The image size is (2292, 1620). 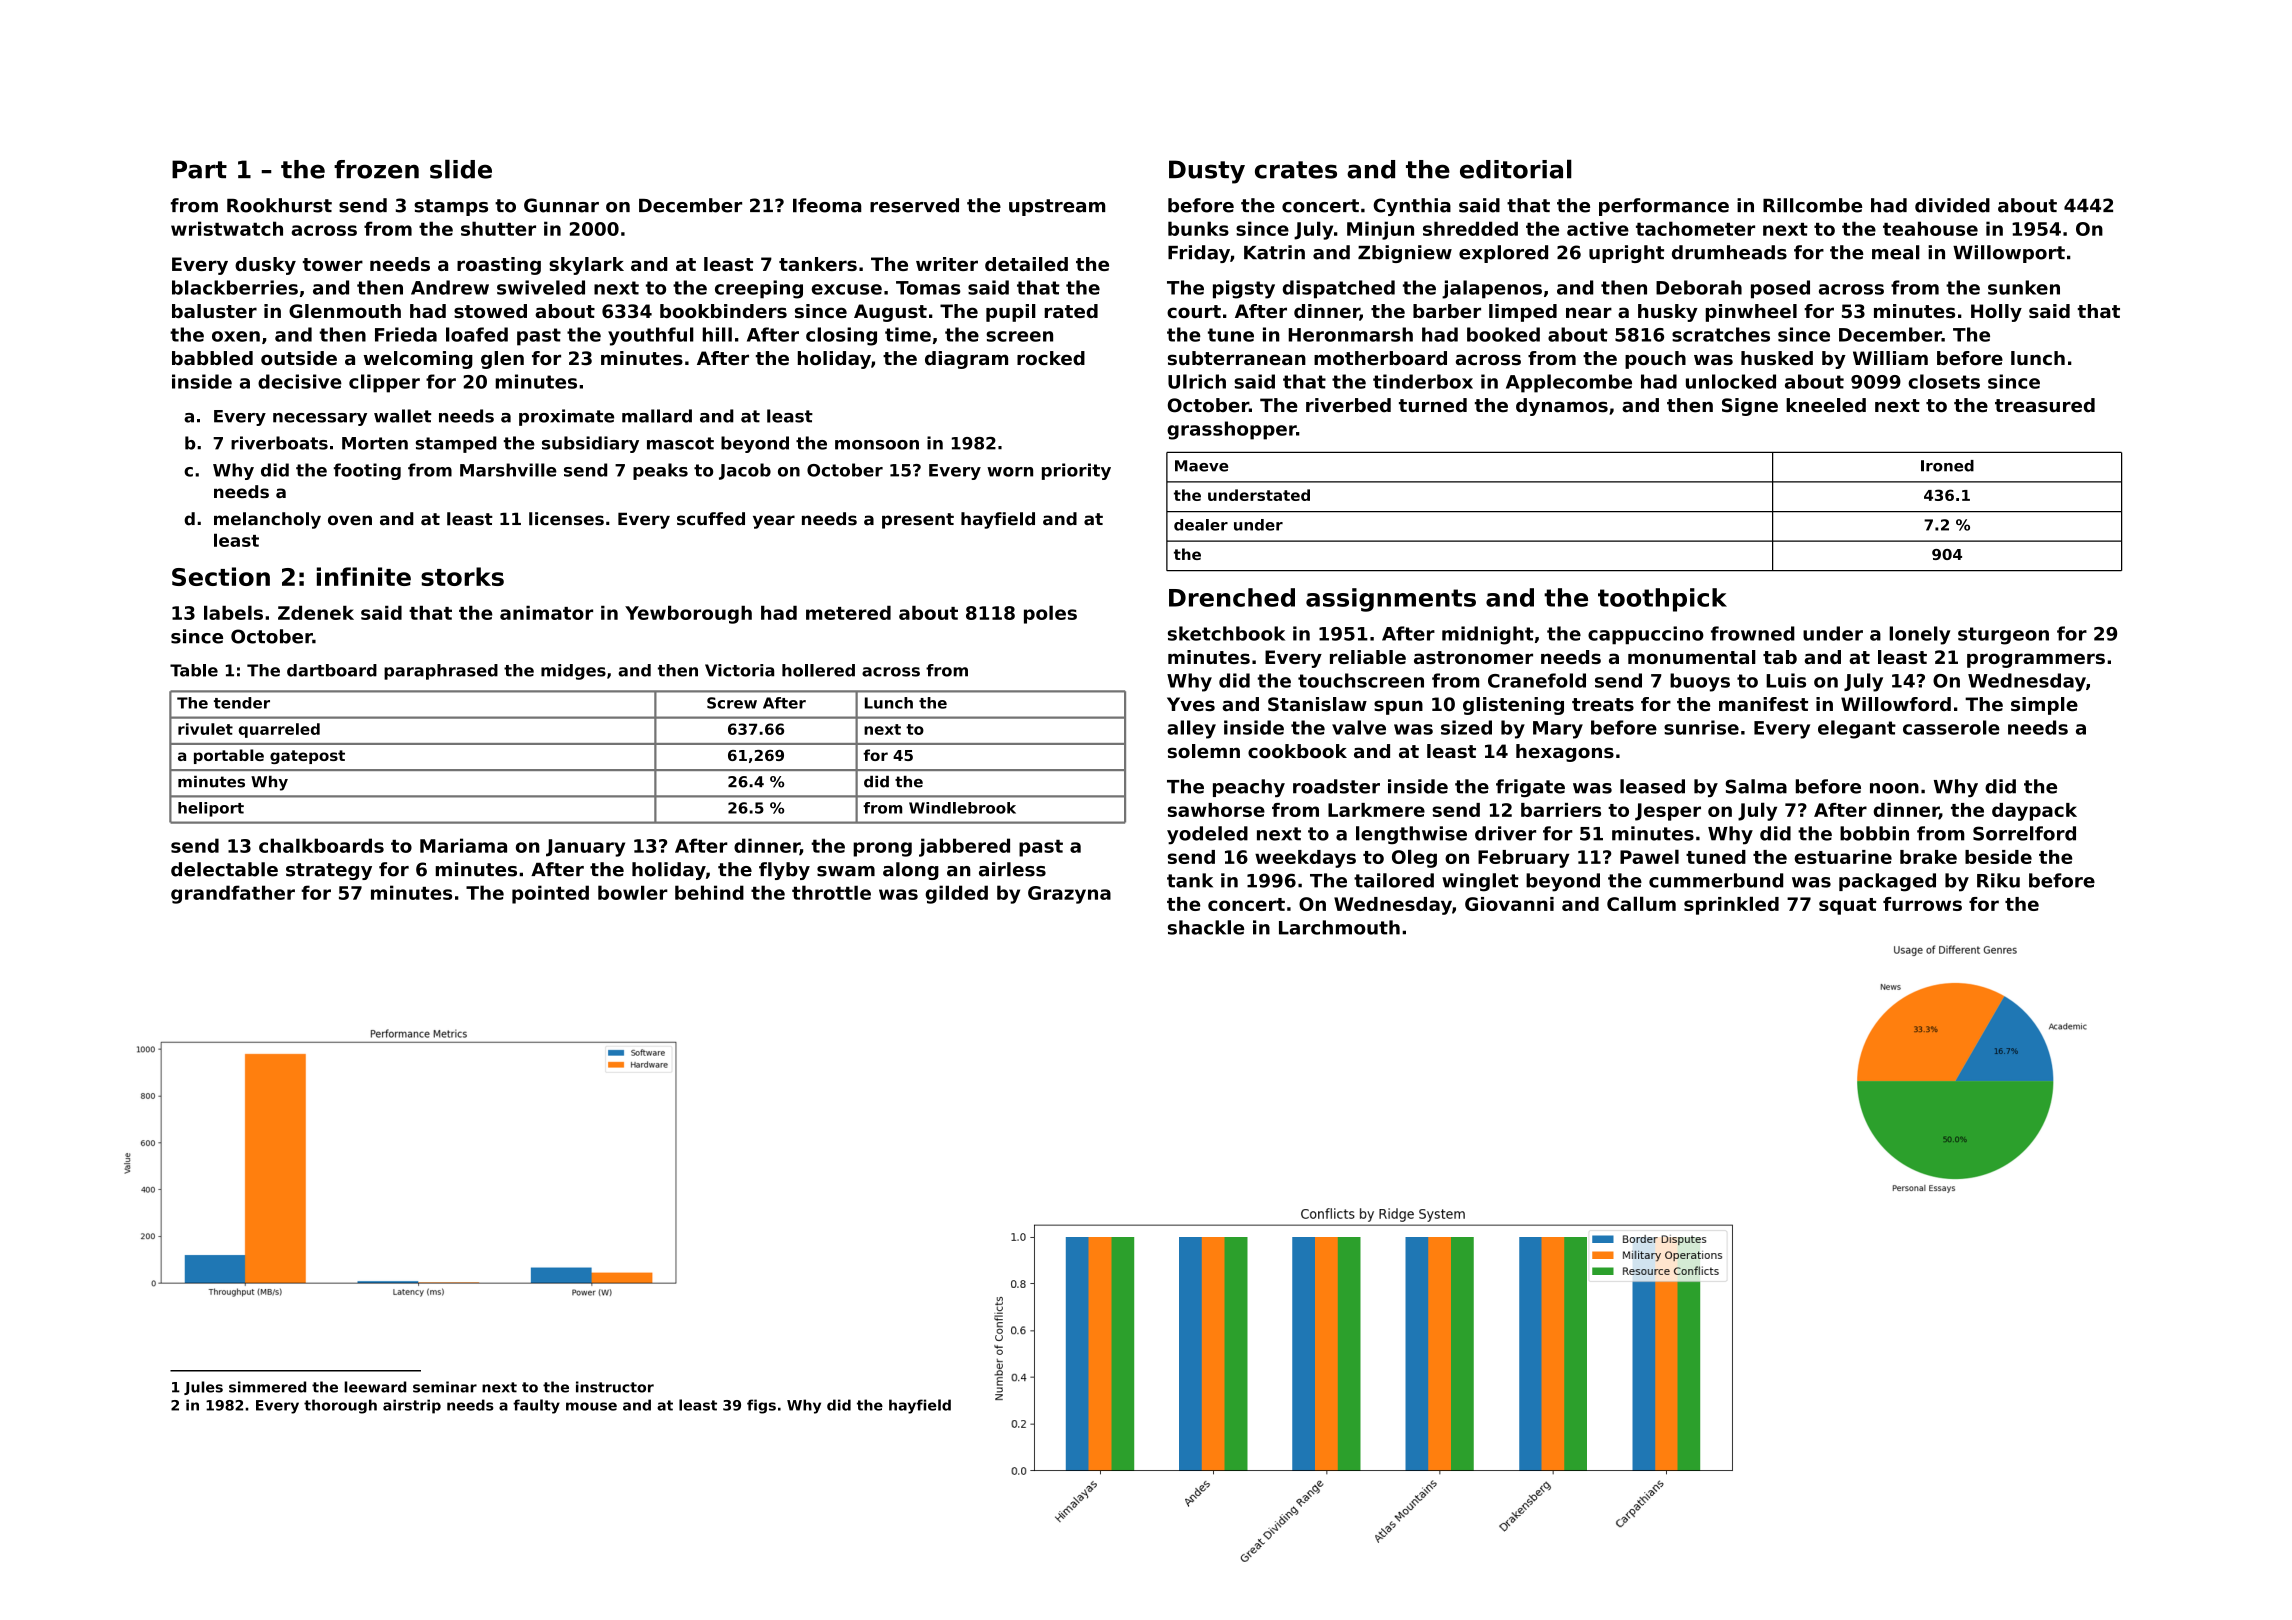 I want to click on Ifeoma, so click(x=827, y=205).
